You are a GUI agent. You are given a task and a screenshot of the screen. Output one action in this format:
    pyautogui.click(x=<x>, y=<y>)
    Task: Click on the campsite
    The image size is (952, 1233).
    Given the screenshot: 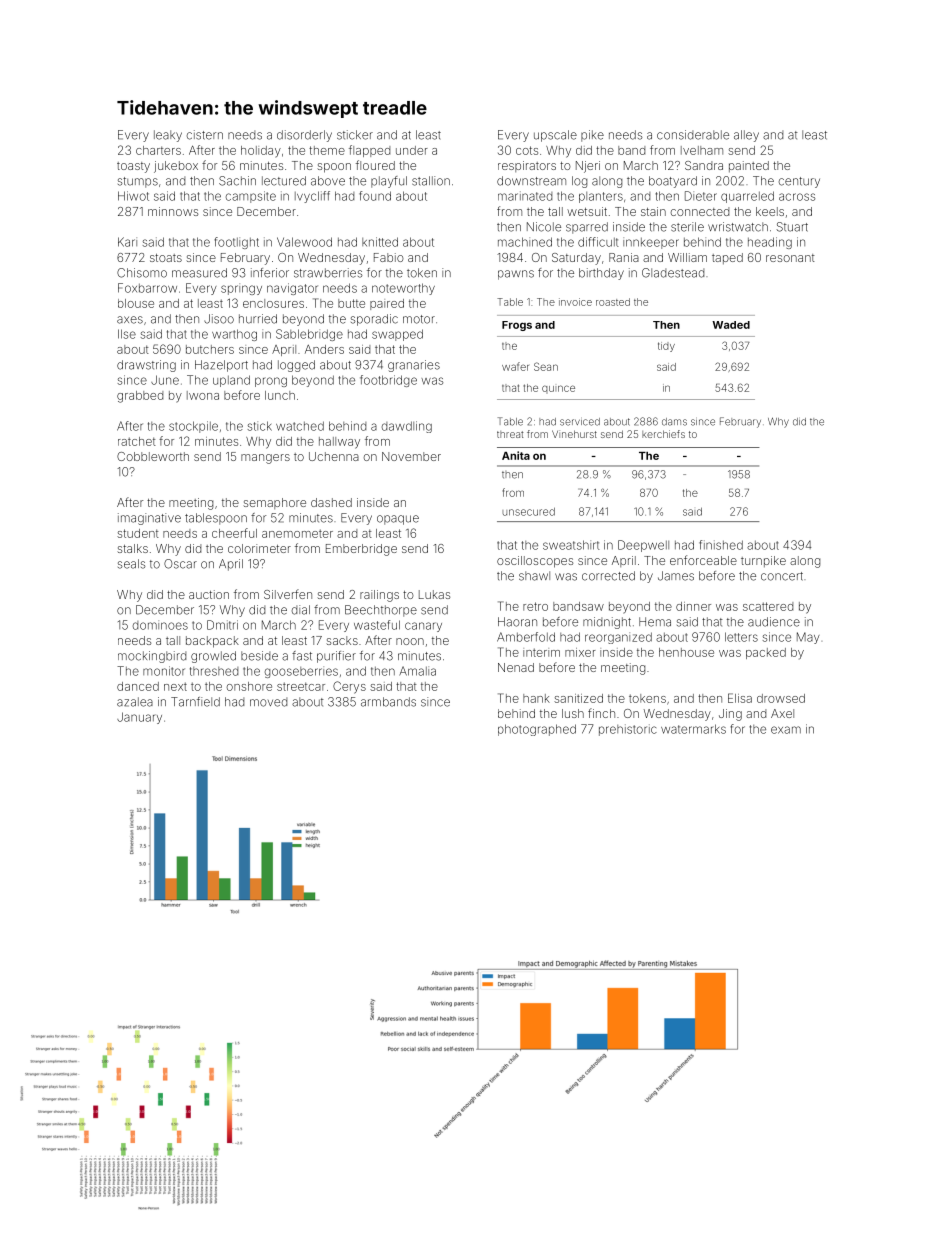 What is the action you would take?
    pyautogui.click(x=251, y=197)
